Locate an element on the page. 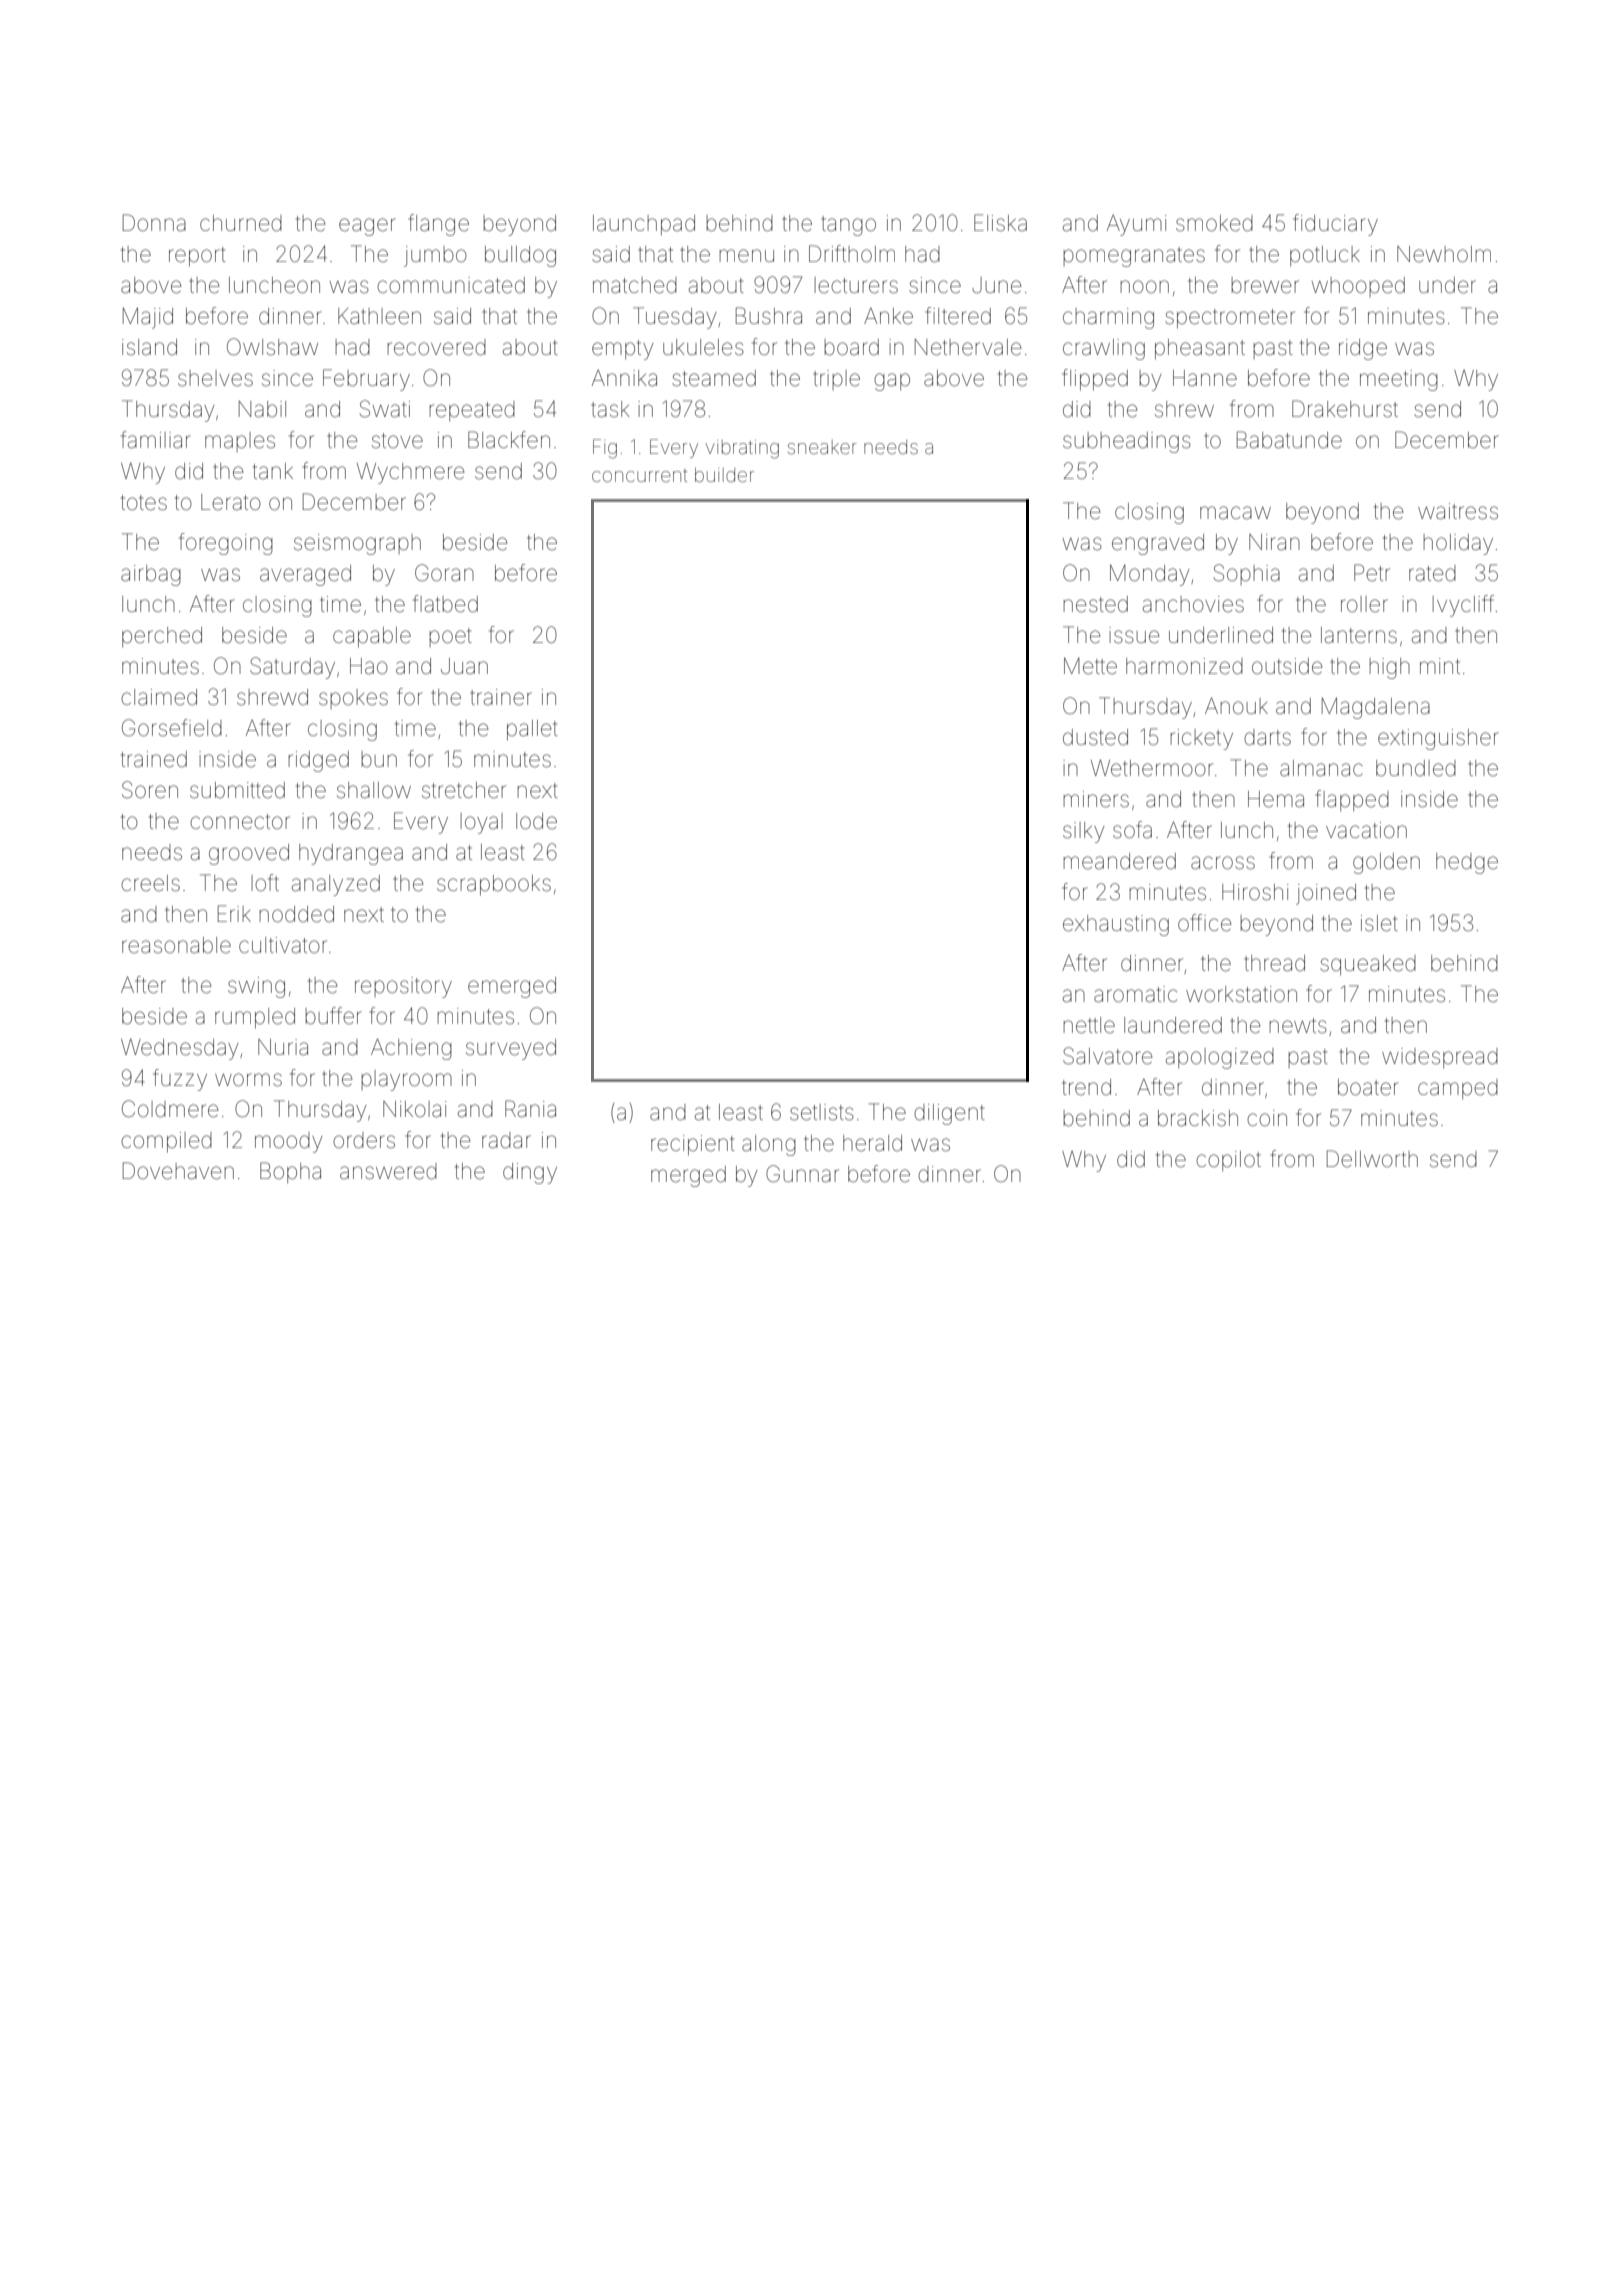 This document has width=1620, height=2292. Dovehaven is located at coordinates (178, 1171).
